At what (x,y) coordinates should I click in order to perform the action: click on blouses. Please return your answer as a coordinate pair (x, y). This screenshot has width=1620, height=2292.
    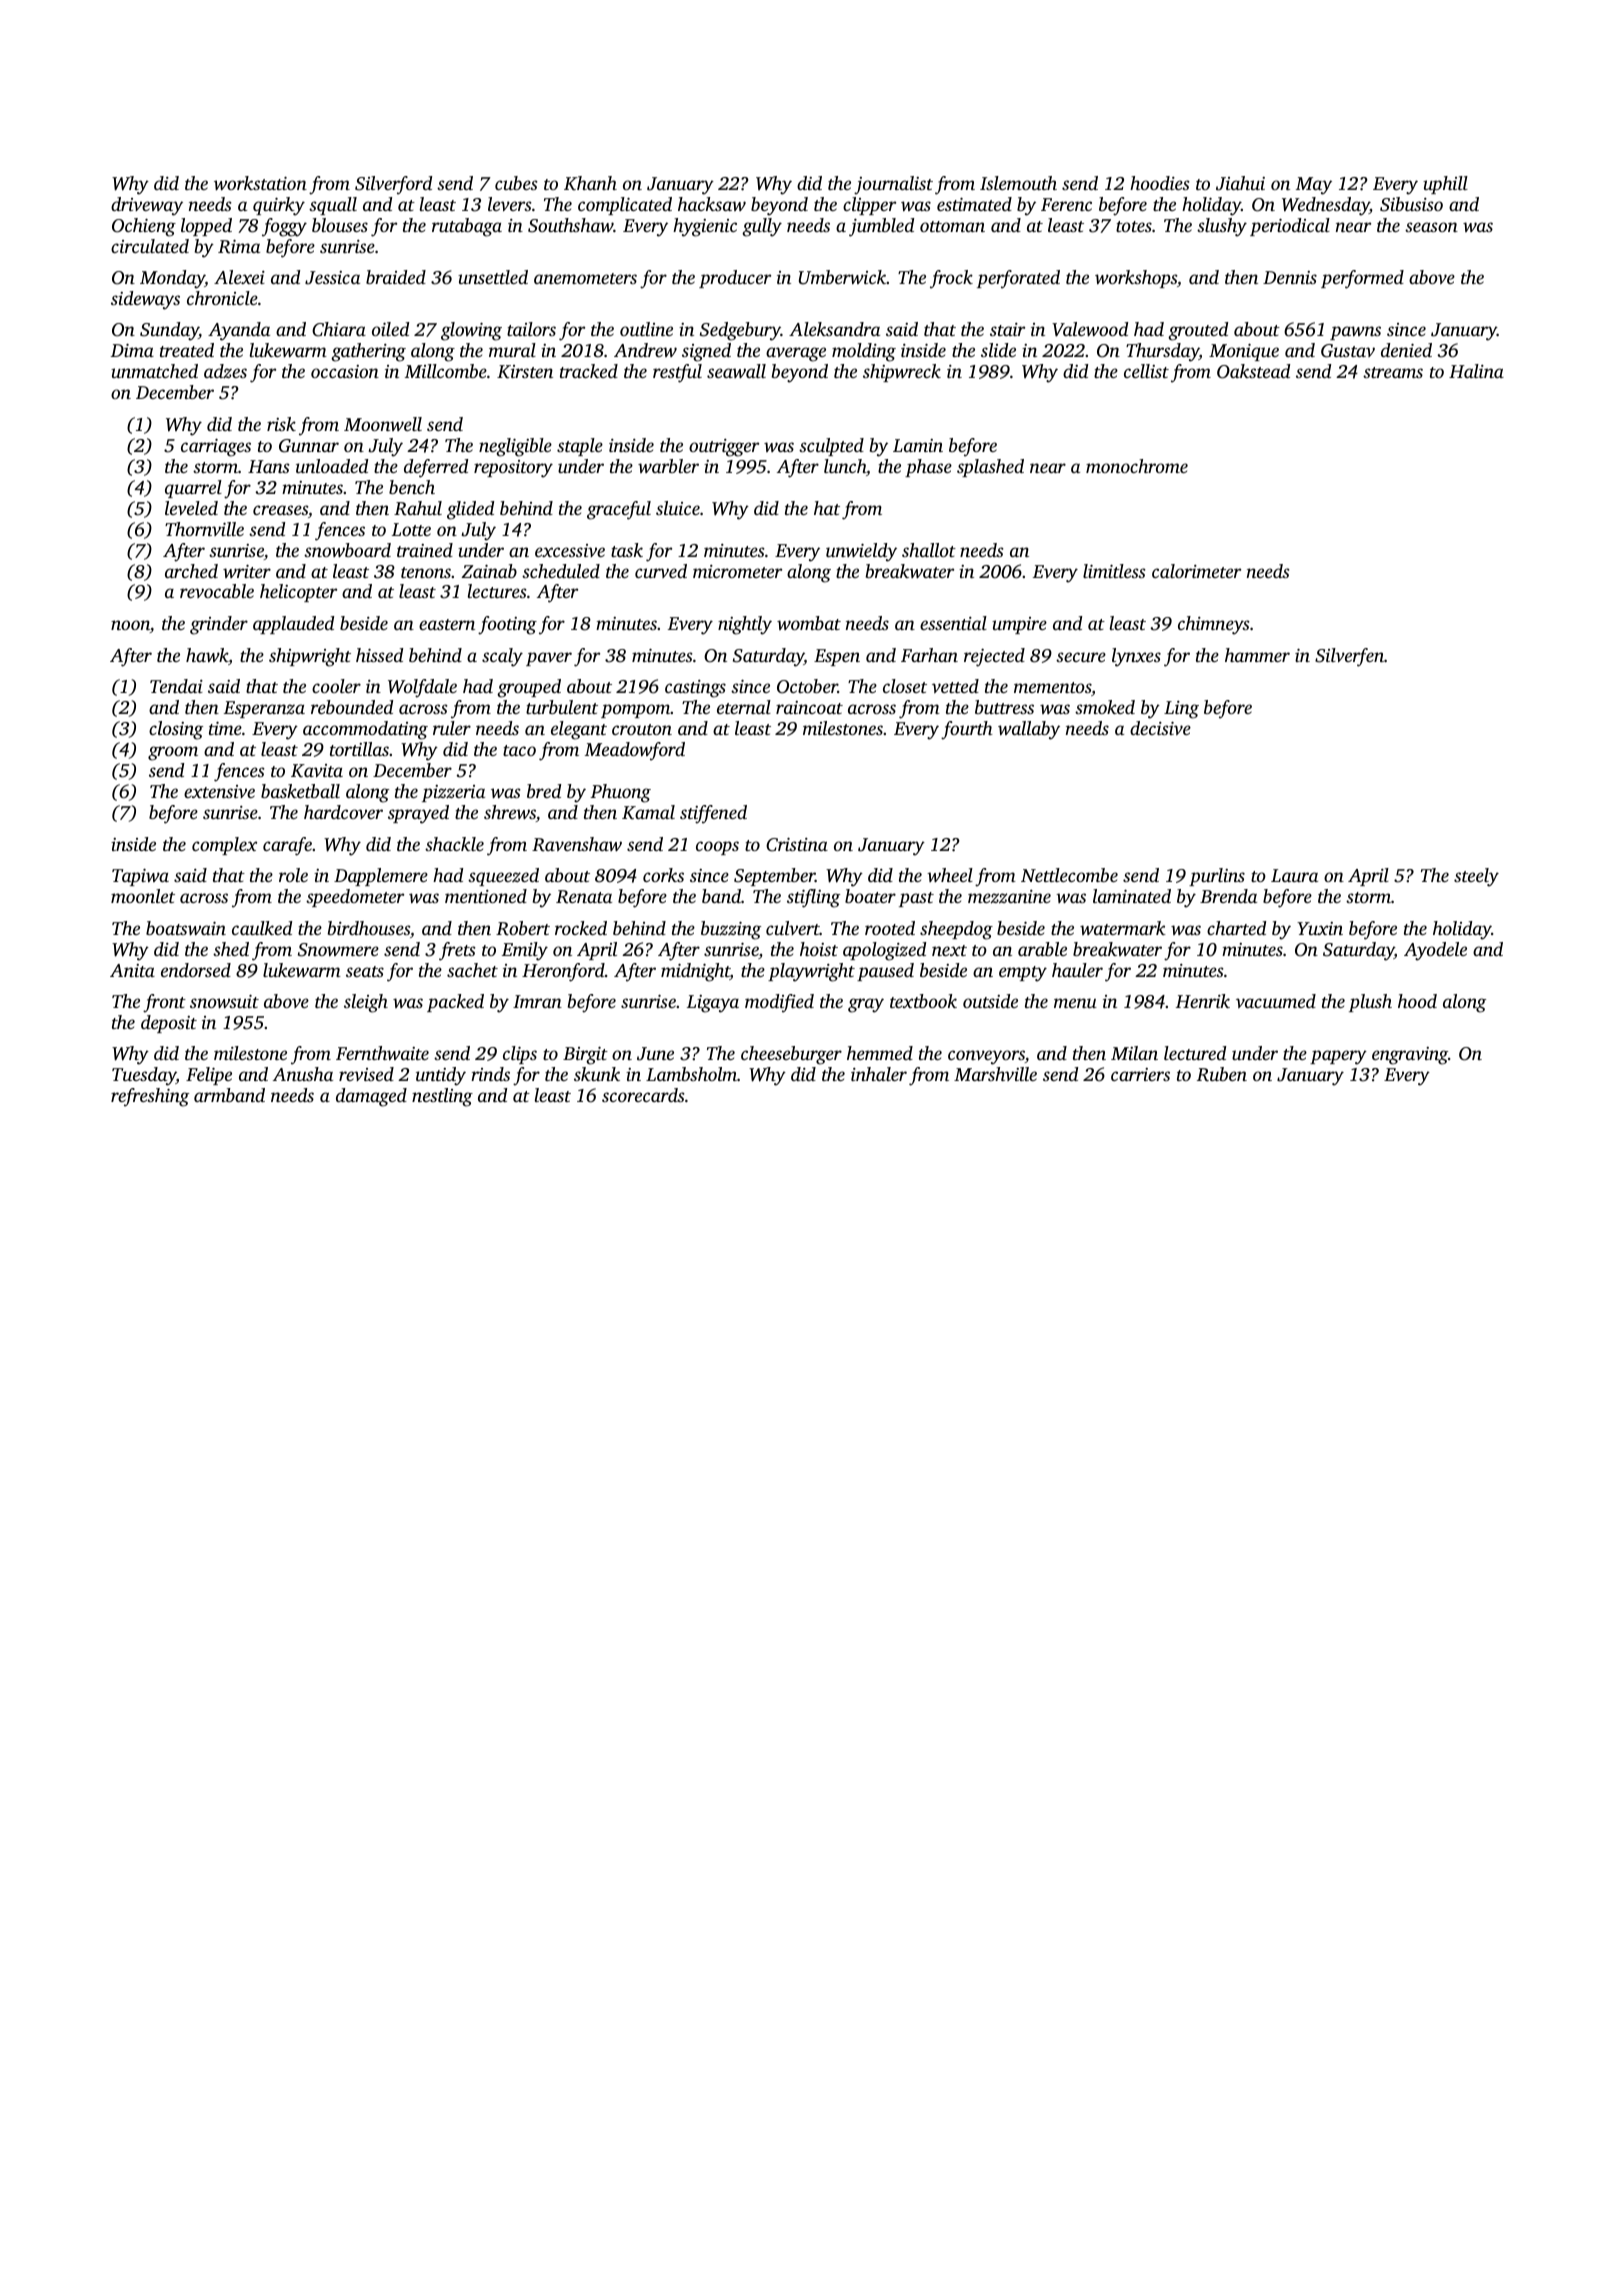
    Looking at the image, I should click on (340, 225).
